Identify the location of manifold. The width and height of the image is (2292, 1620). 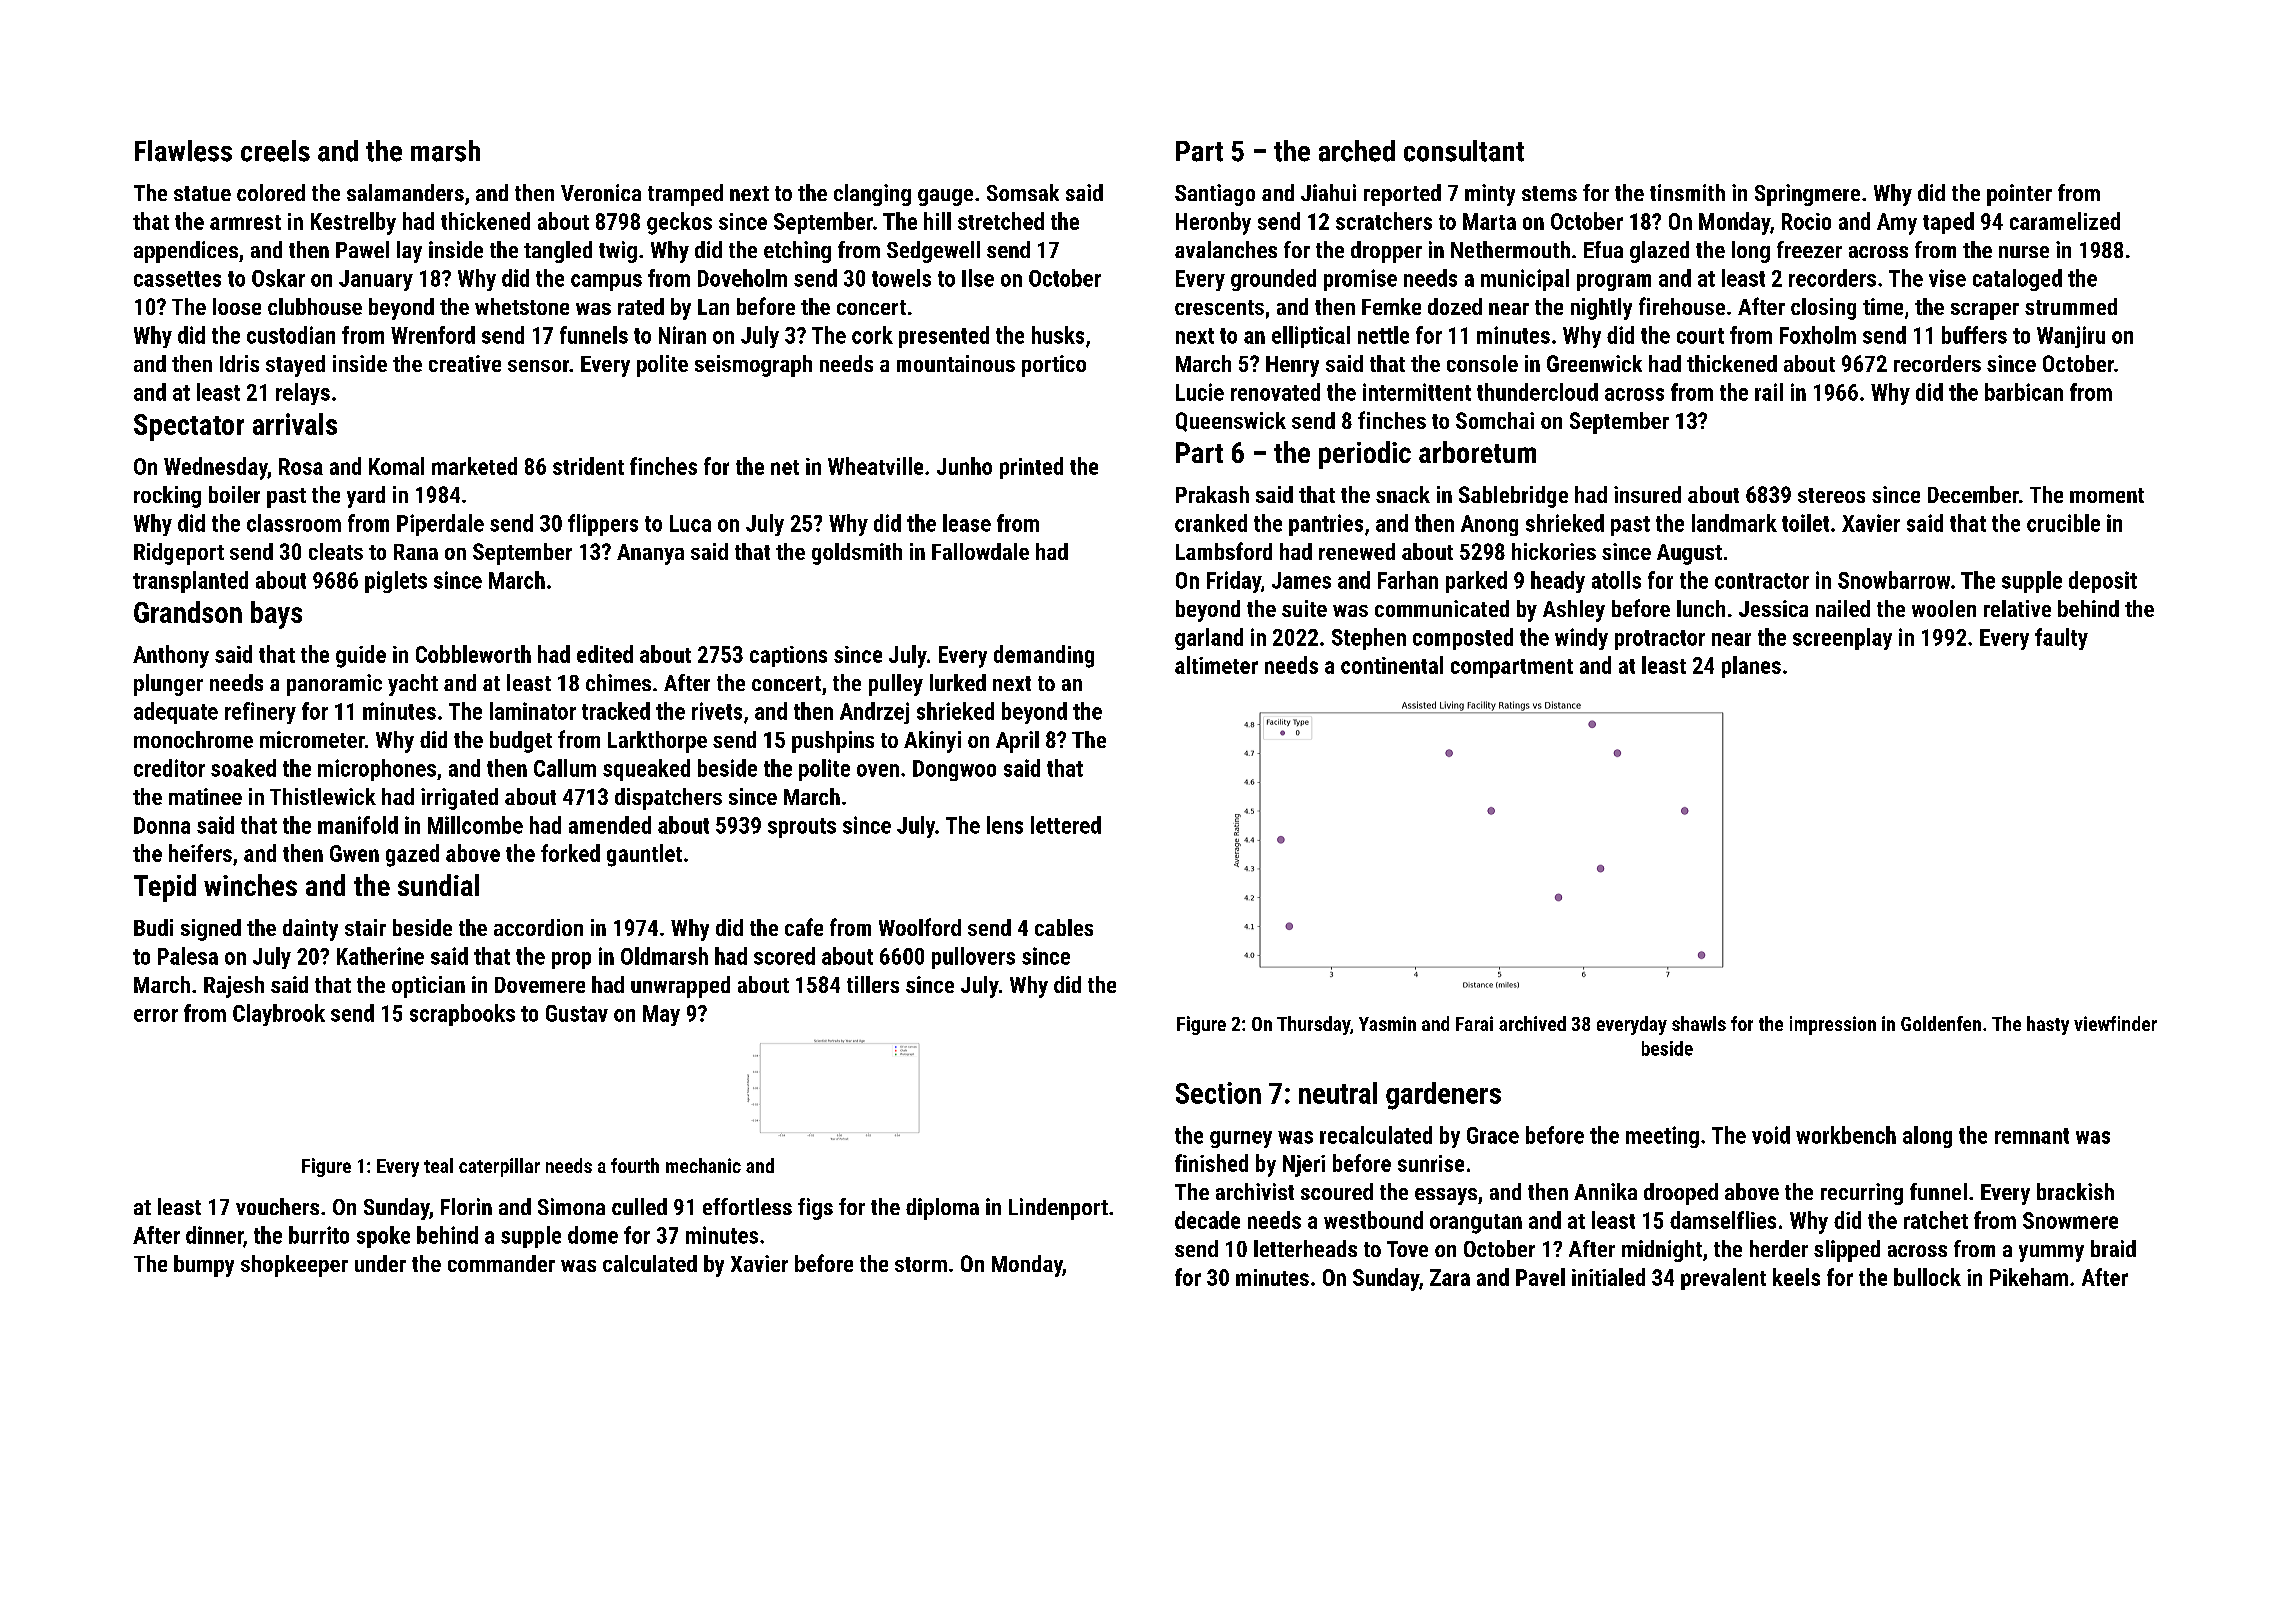
(358, 825).
